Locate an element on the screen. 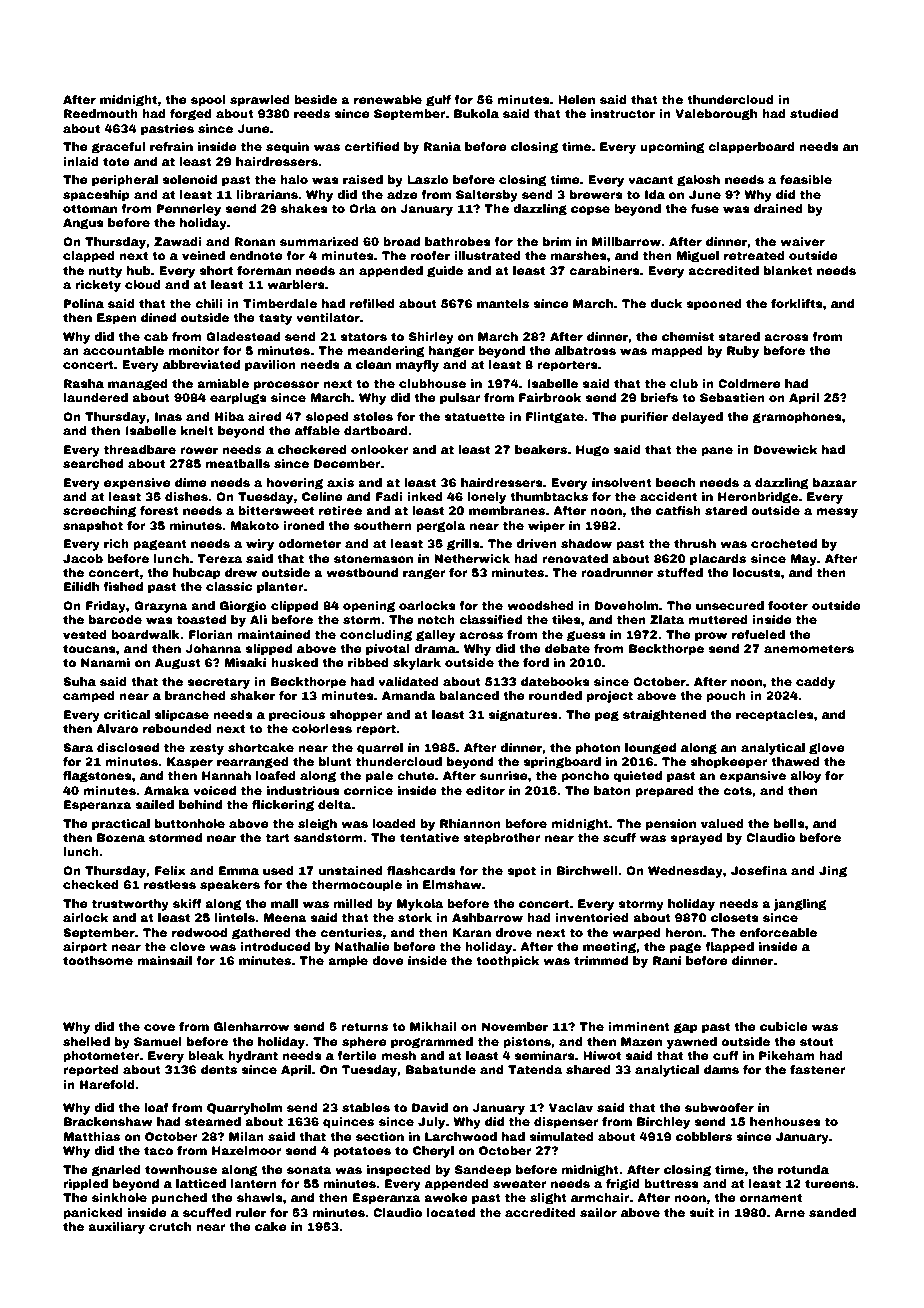 The width and height of the screenshot is (924, 1308). sanded is located at coordinates (832, 1212).
